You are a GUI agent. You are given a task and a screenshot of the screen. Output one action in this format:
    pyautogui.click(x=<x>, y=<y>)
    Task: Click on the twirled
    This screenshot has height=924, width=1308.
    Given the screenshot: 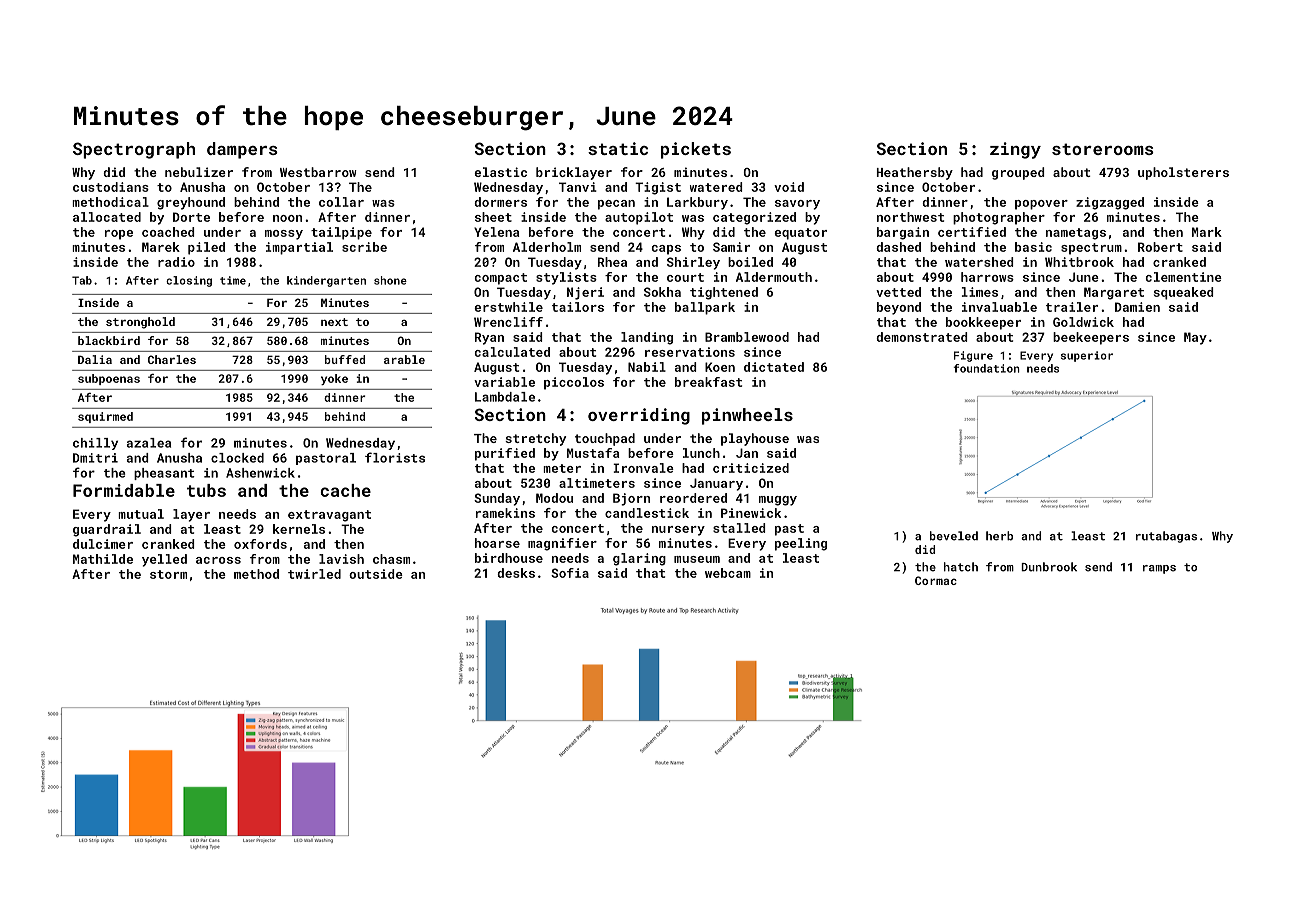 What is the action you would take?
    pyautogui.click(x=314, y=574)
